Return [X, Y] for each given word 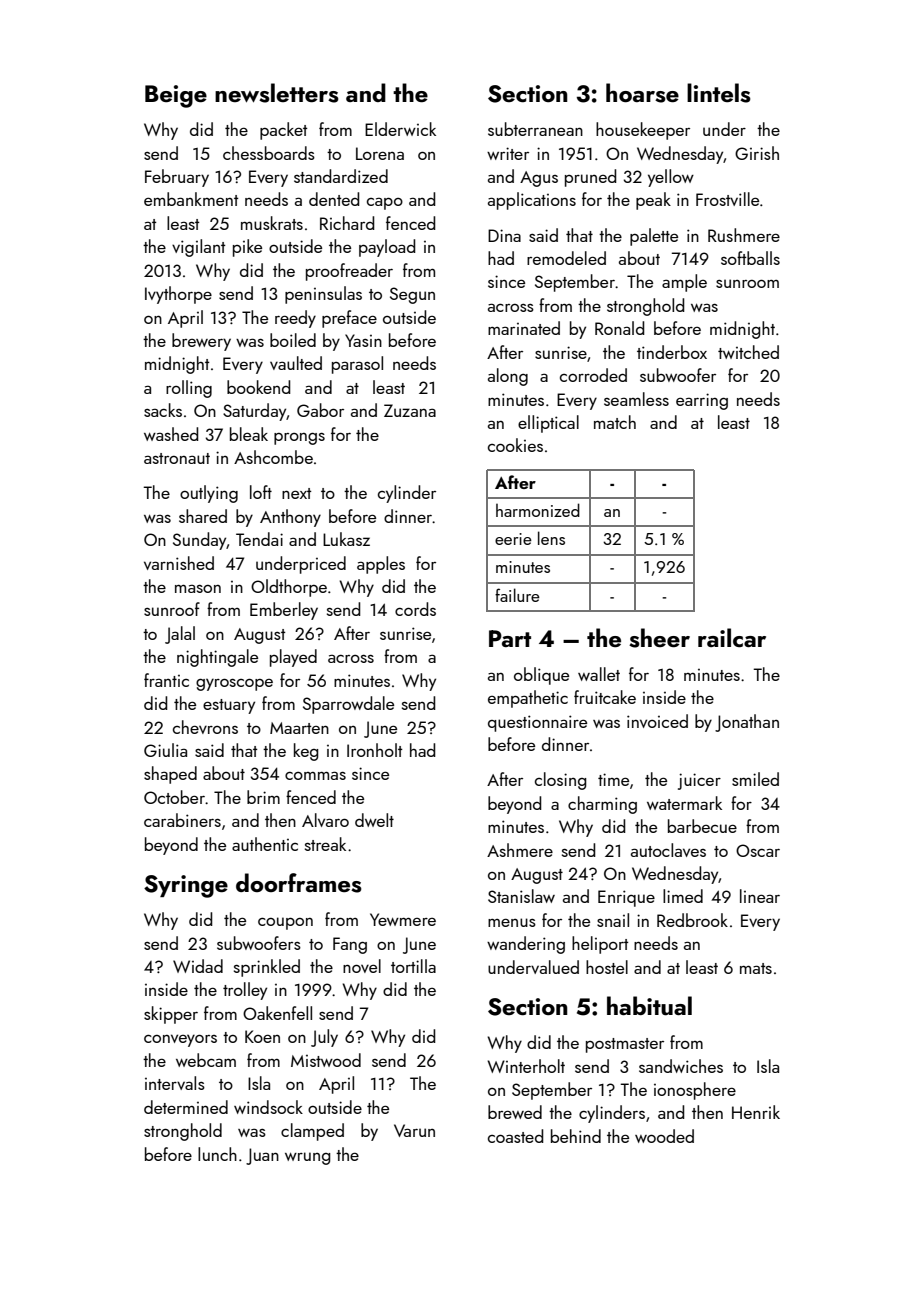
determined [186, 1107]
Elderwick [400, 129]
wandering [526, 945]
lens [551, 538]
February [177, 178]
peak [653, 201]
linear [760, 896]
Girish [757, 153]
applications [532, 201]
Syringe [186, 886]
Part [510, 638]
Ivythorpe [178, 295]
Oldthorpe [289, 588]
